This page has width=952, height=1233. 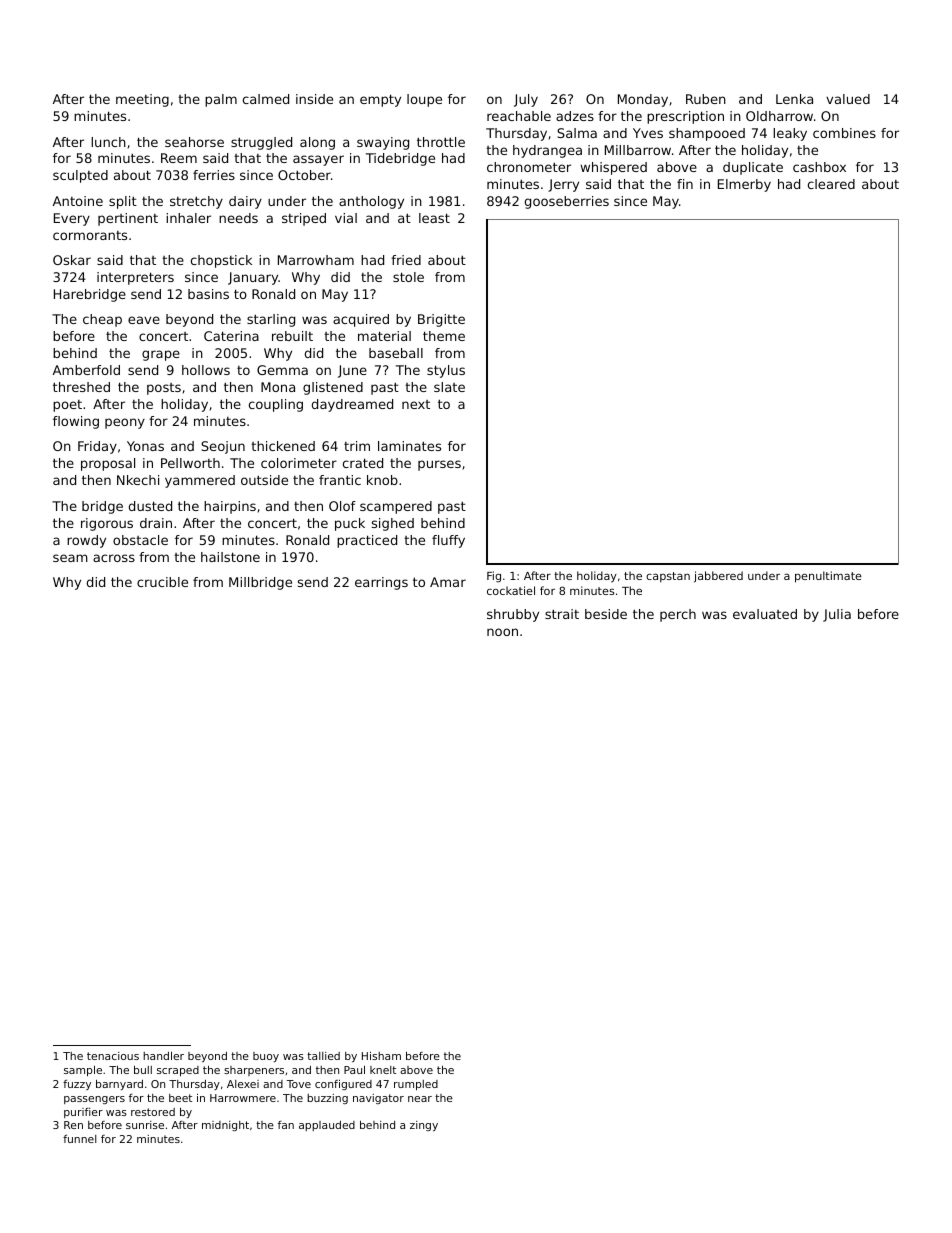 What do you see at coordinates (142, 100) in the page?
I see `meeting` at bounding box center [142, 100].
